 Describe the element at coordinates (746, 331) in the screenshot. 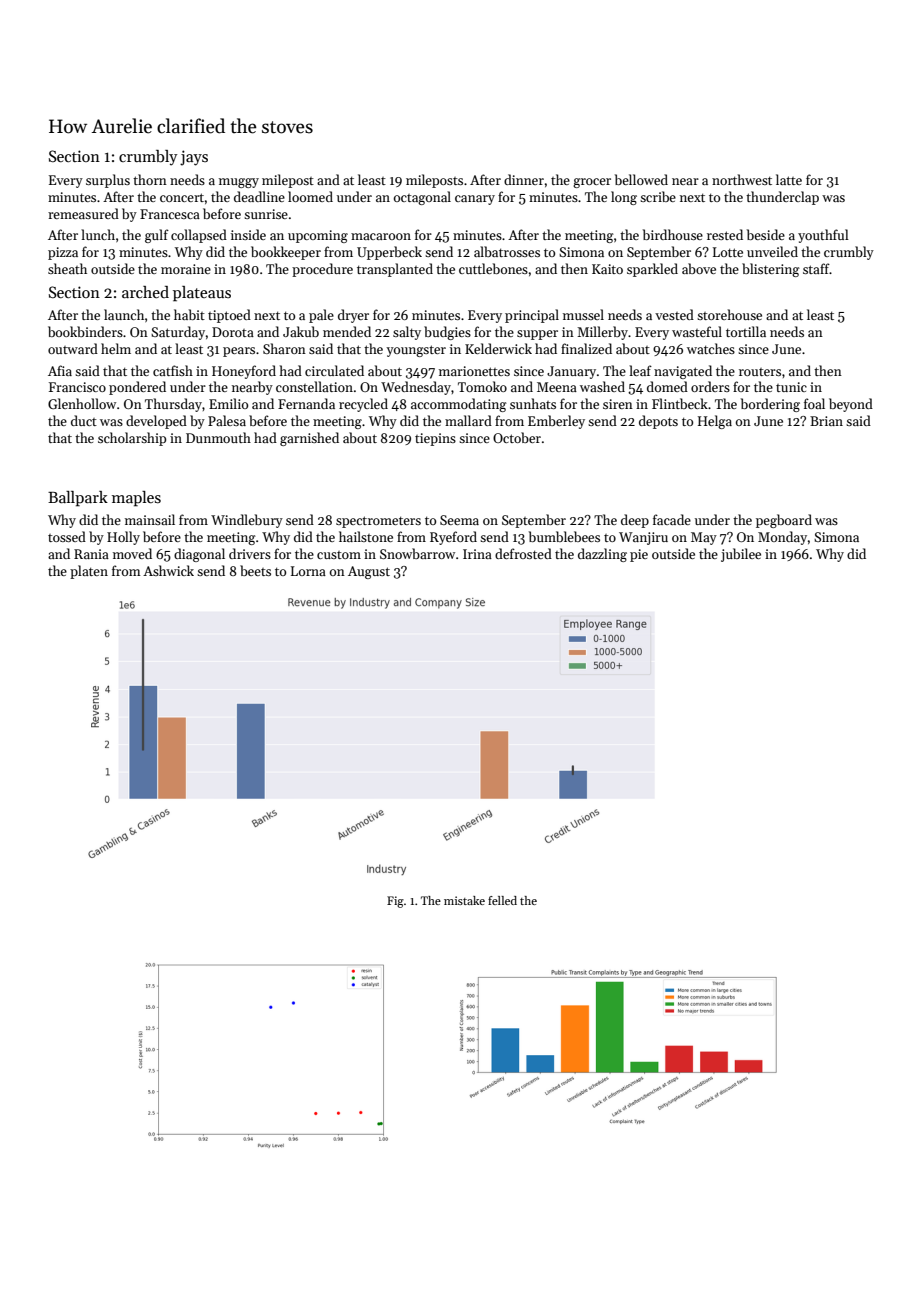

I see `tortilla` at that location.
